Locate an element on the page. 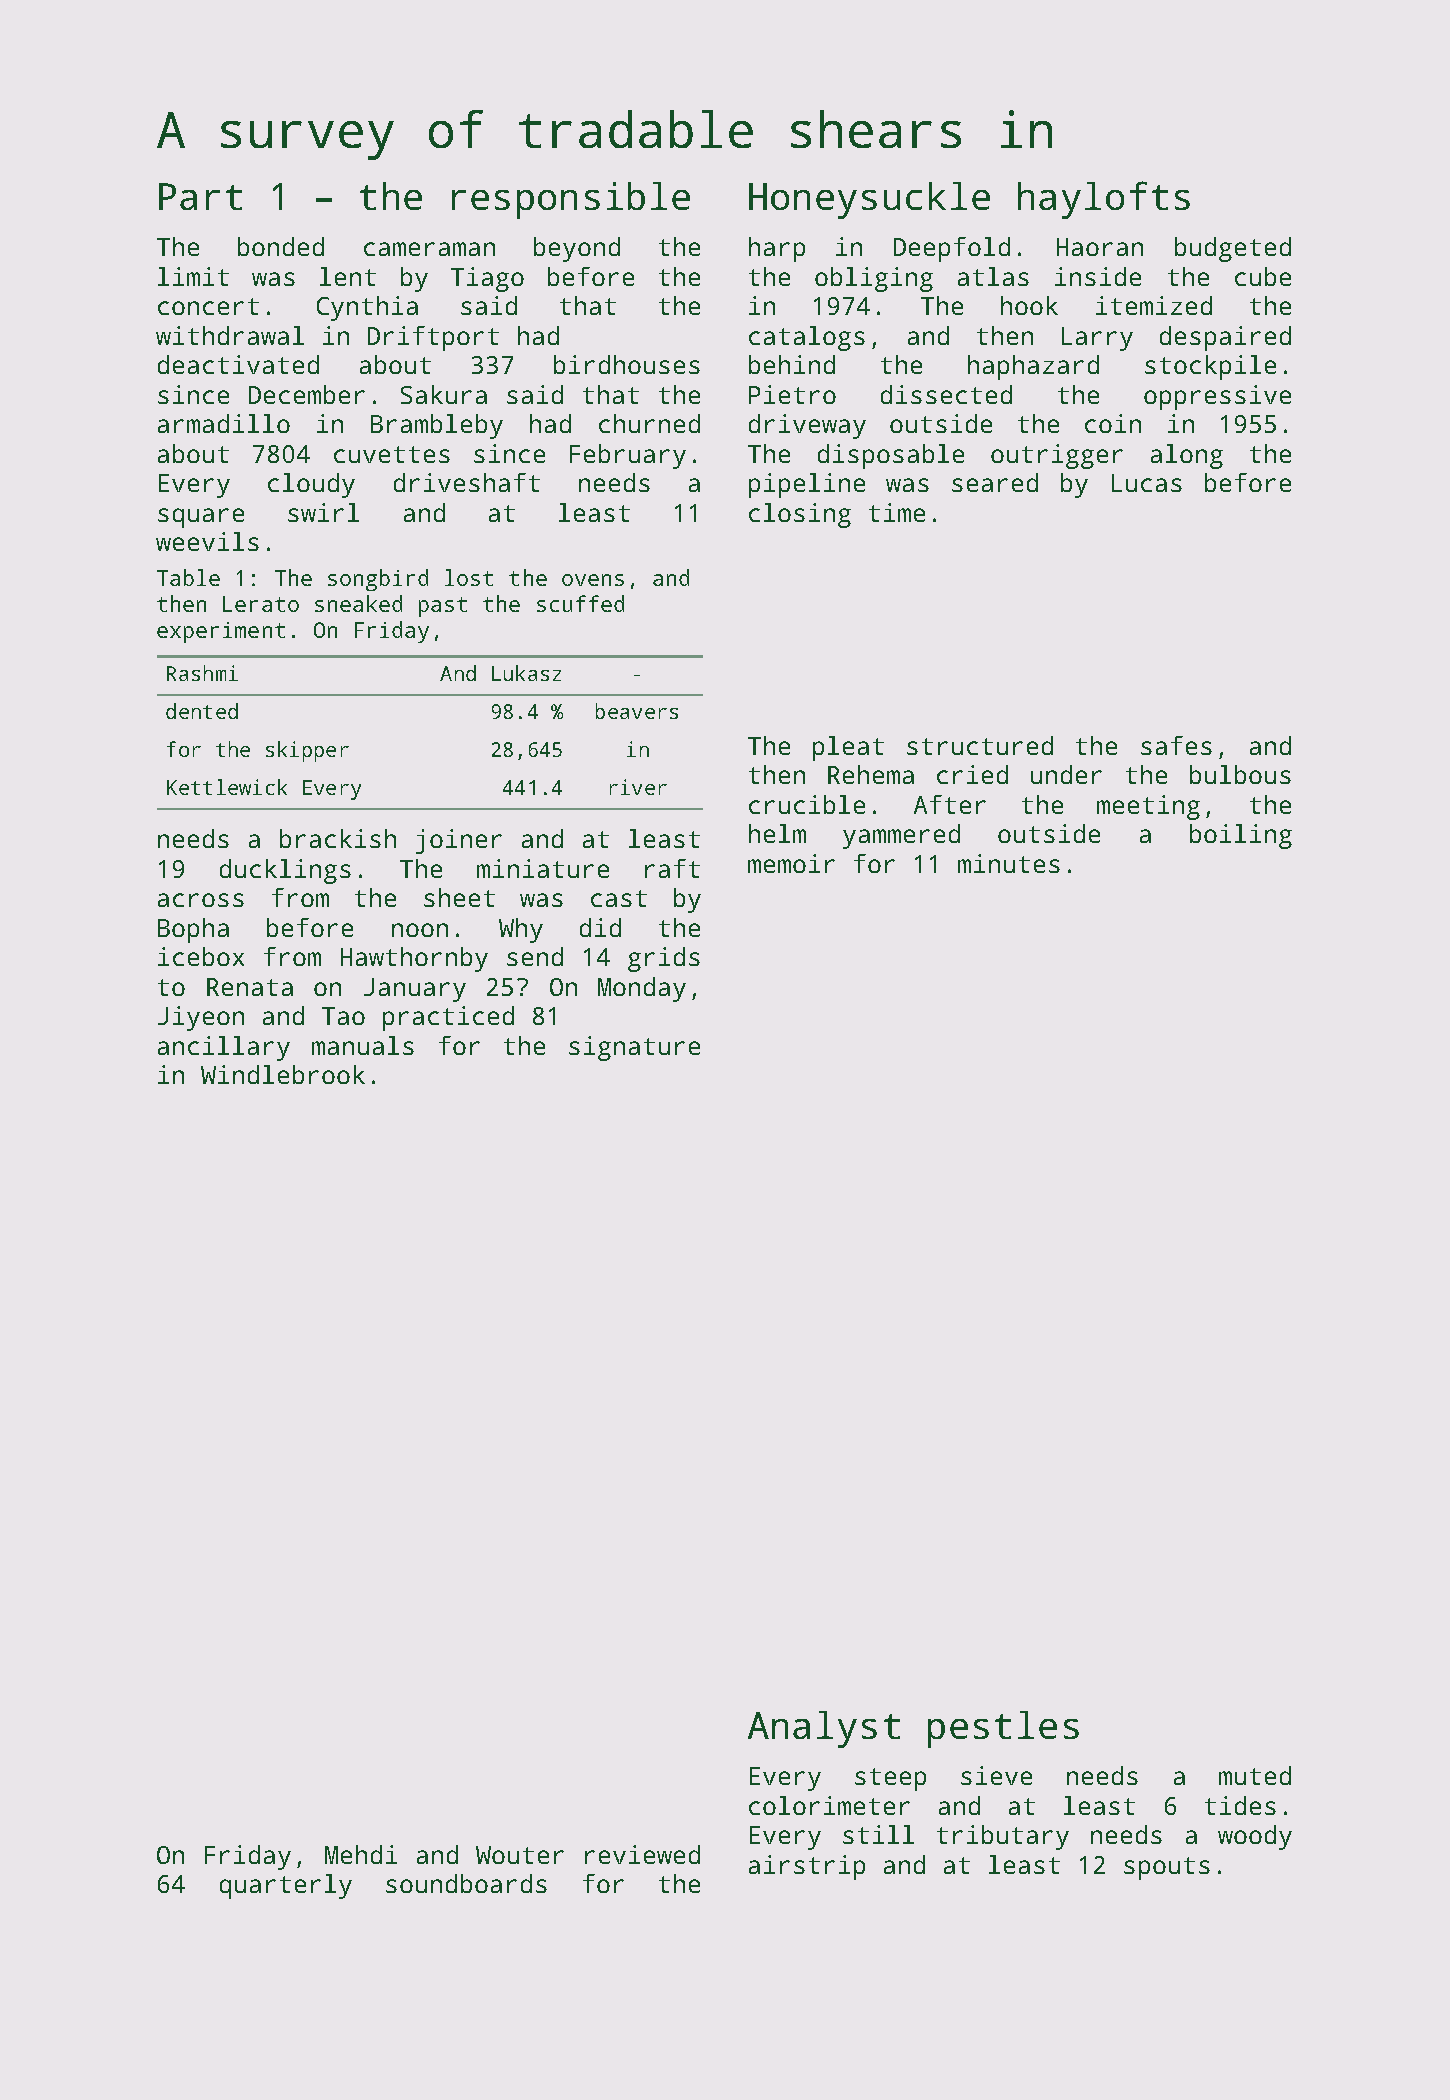 The width and height of the page is (1450, 2100). Windlebrook is located at coordinates (283, 1074).
